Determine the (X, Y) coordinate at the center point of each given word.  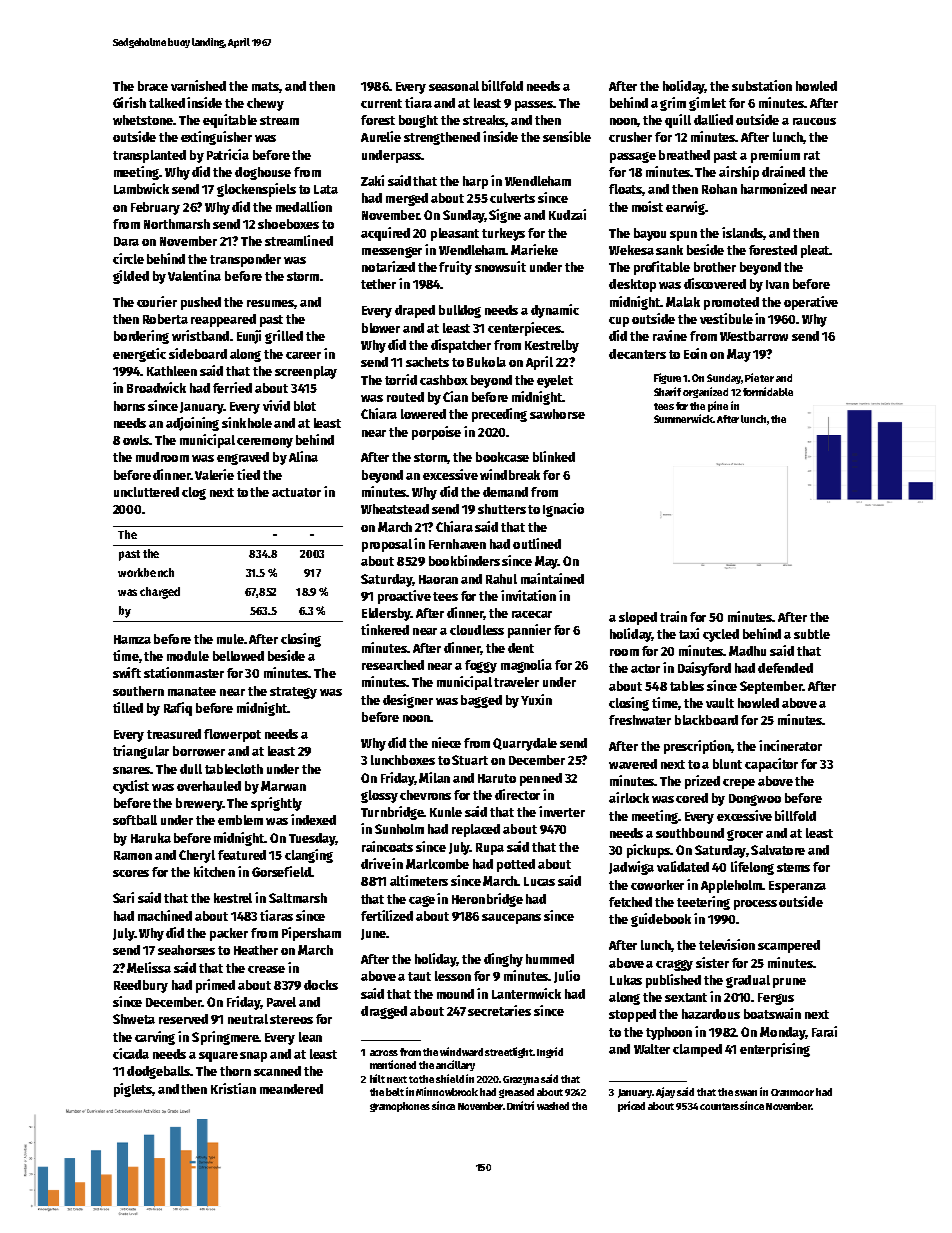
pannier (529, 631)
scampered (789, 946)
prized (702, 782)
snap (253, 1057)
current (381, 103)
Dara (126, 241)
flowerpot (232, 735)
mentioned (393, 1064)
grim (673, 104)
